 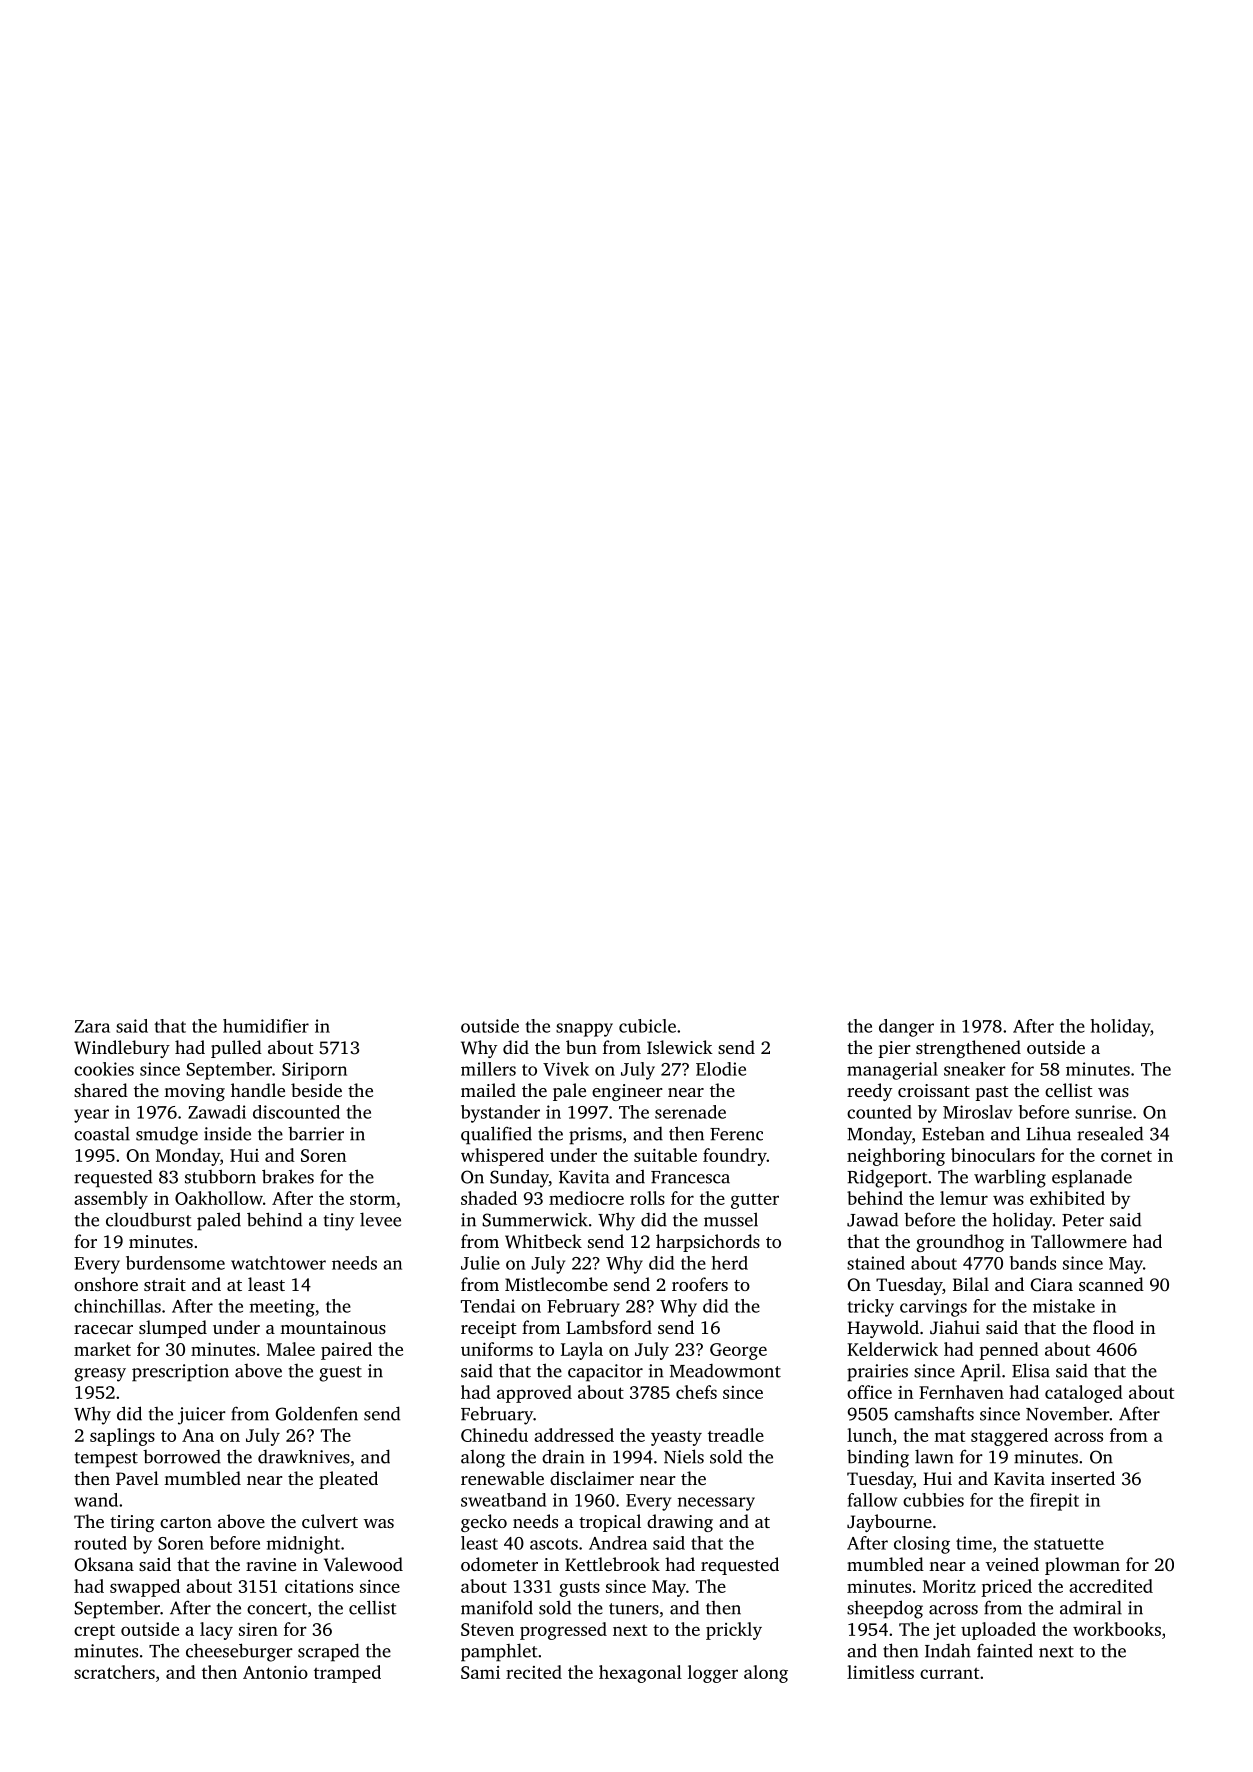 What do you see at coordinates (574, 1435) in the screenshot?
I see `addressed` at bounding box center [574, 1435].
